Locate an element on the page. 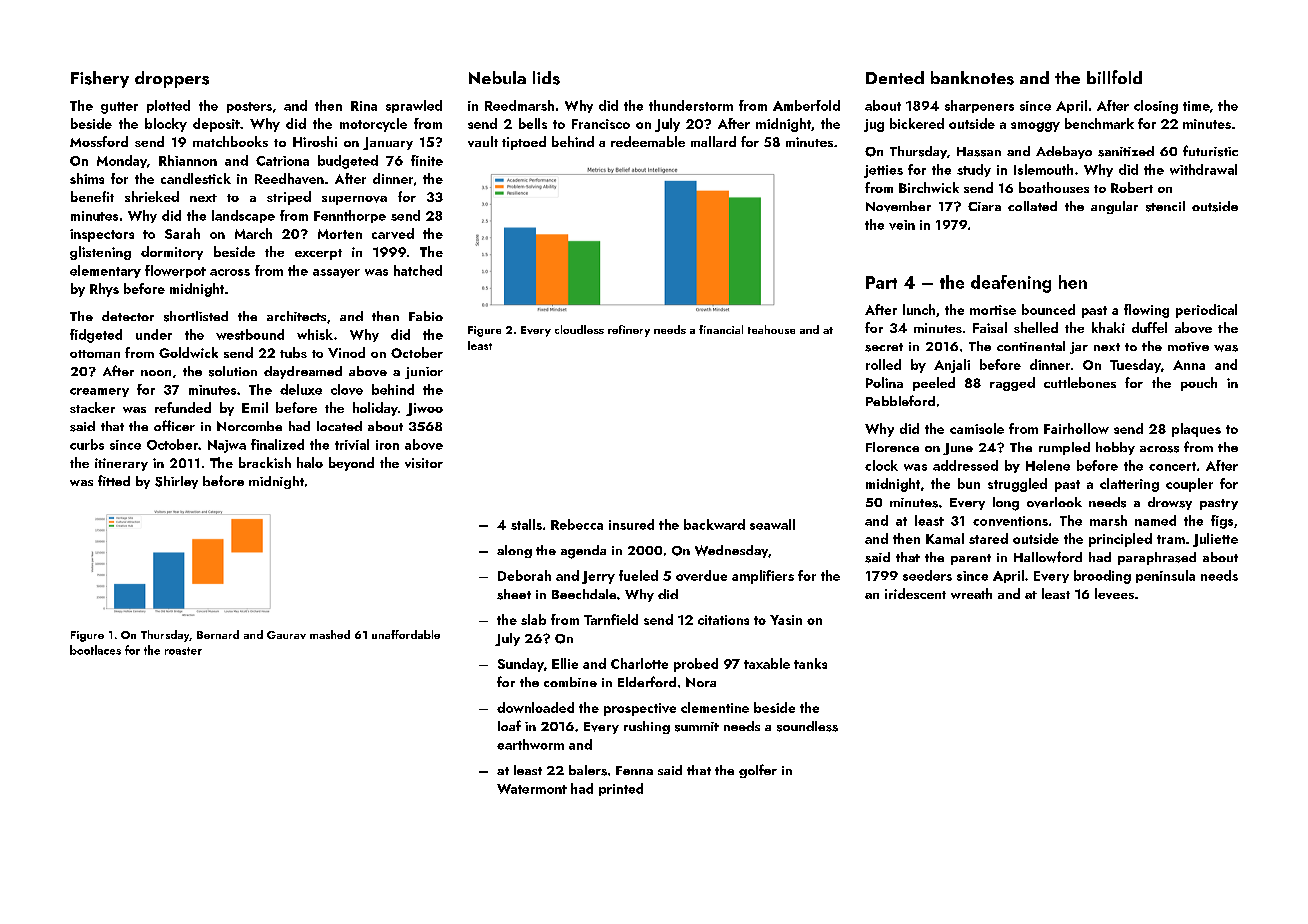 This image has width=1308, height=924. billfold is located at coordinates (1114, 77).
